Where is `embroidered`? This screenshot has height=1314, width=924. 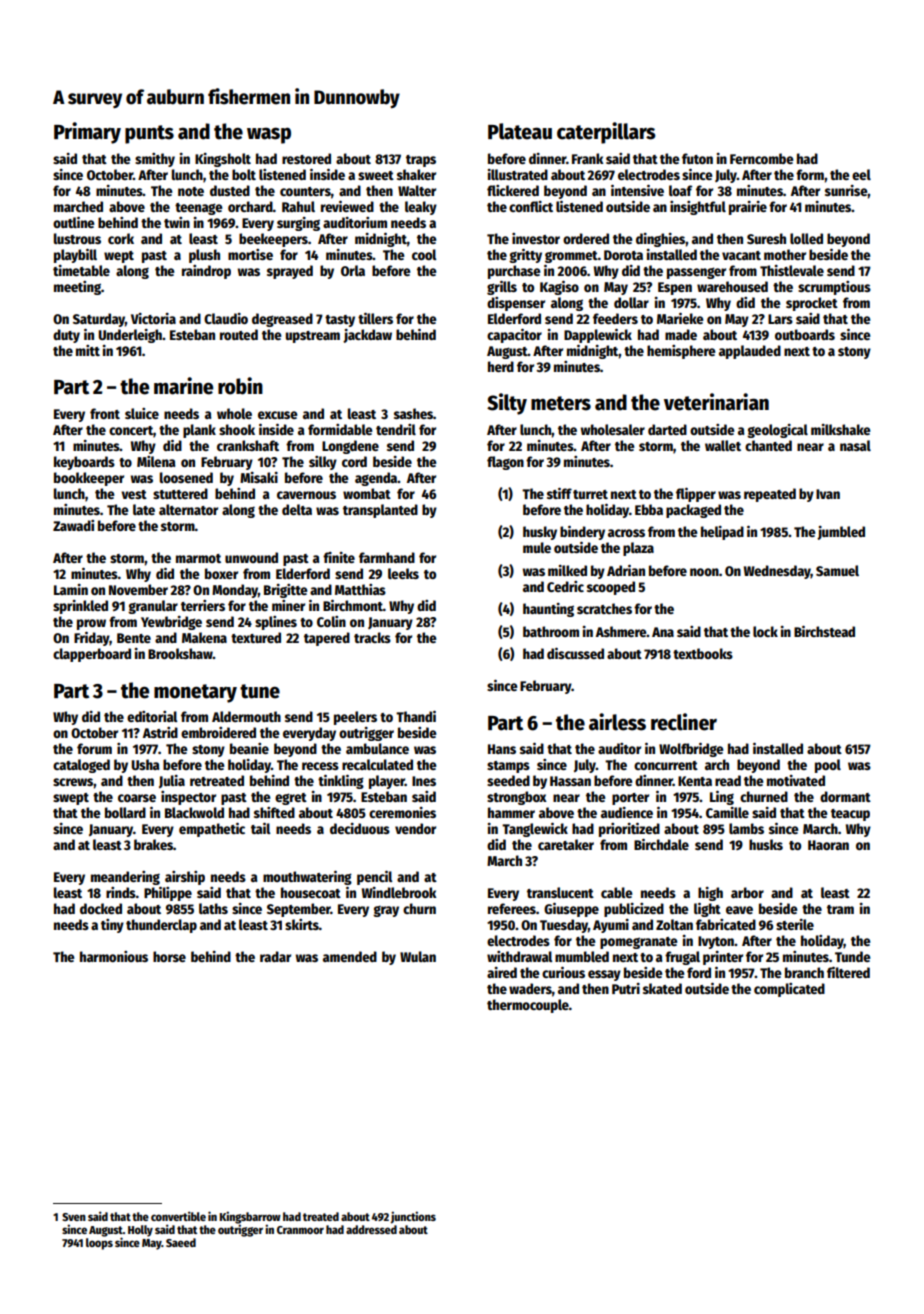 embroidered is located at coordinates (218, 732).
